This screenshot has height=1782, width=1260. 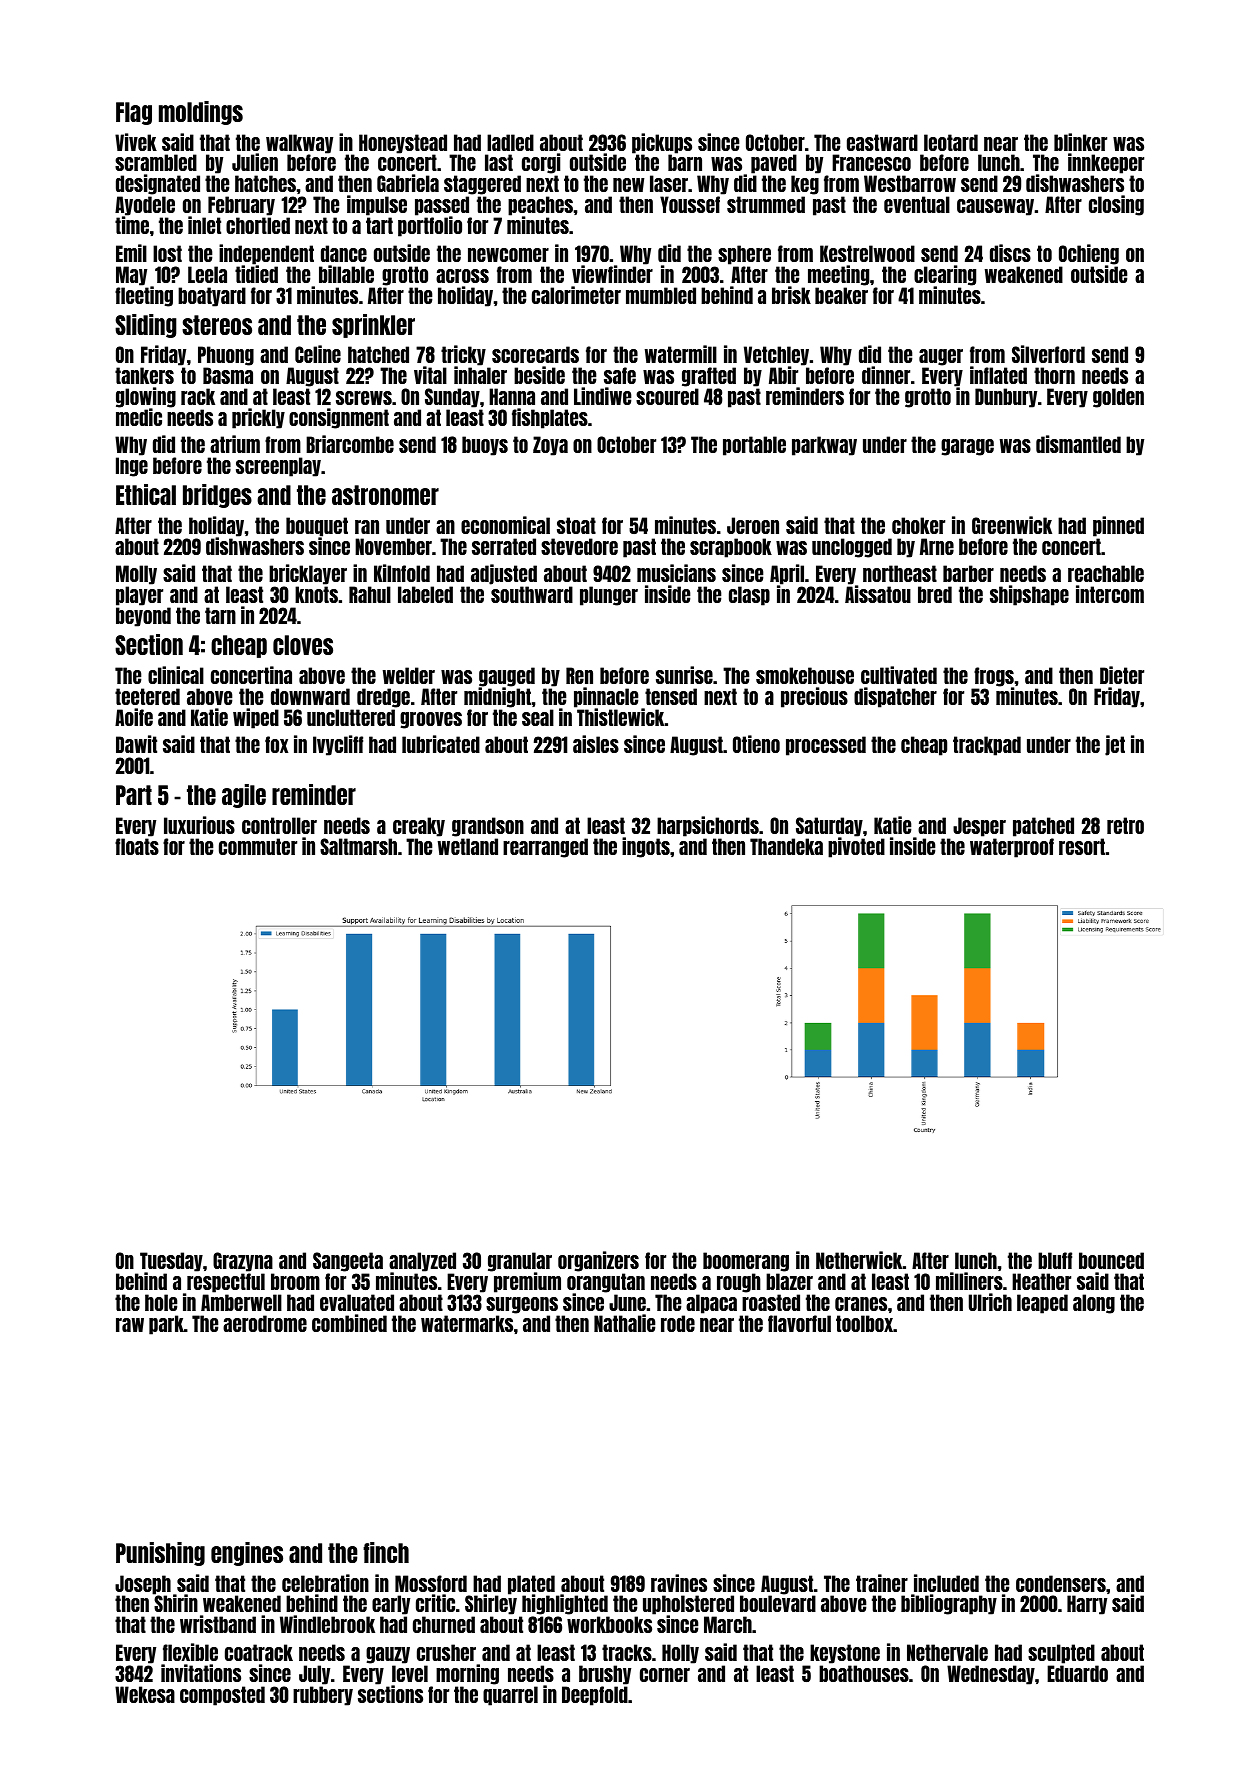 What do you see at coordinates (1118, 398) in the screenshot?
I see `golden` at bounding box center [1118, 398].
